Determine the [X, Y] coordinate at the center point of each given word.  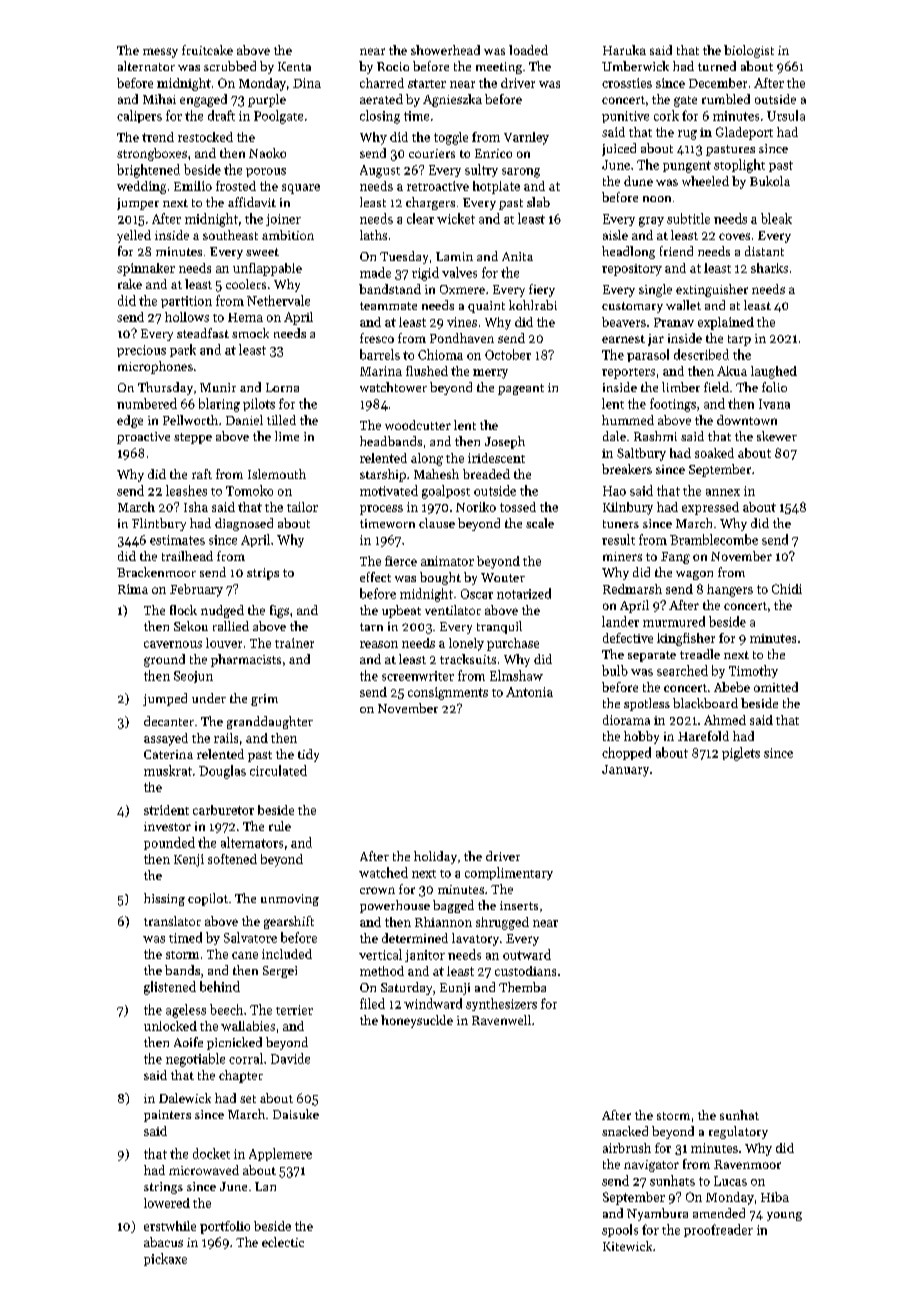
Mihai [159, 99]
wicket [456, 218]
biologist [749, 51]
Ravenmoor [747, 1164]
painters [167, 1116]
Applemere [280, 1154]
